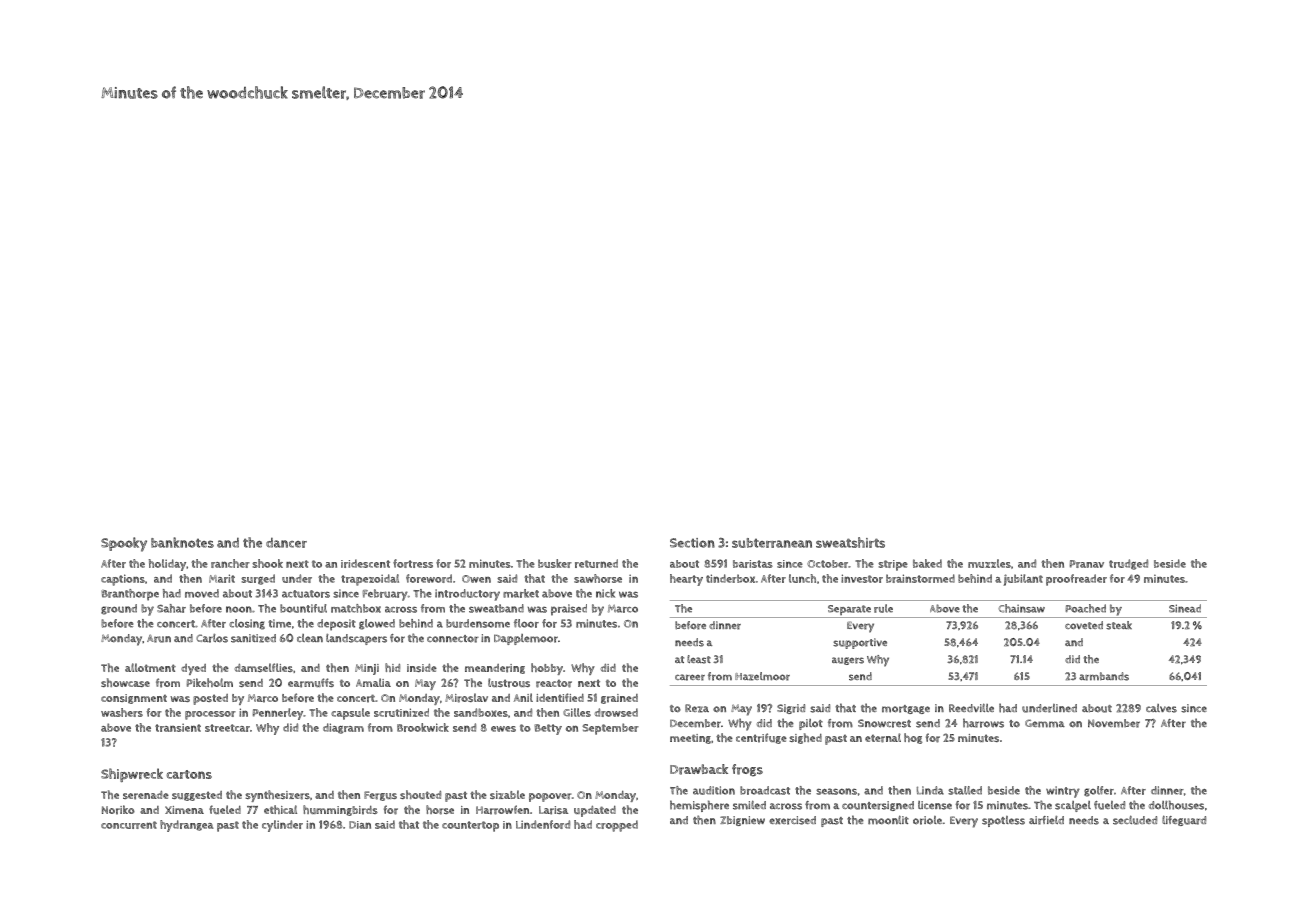 This document has height=924, width=1308. I want to click on calves, so click(1161, 708).
